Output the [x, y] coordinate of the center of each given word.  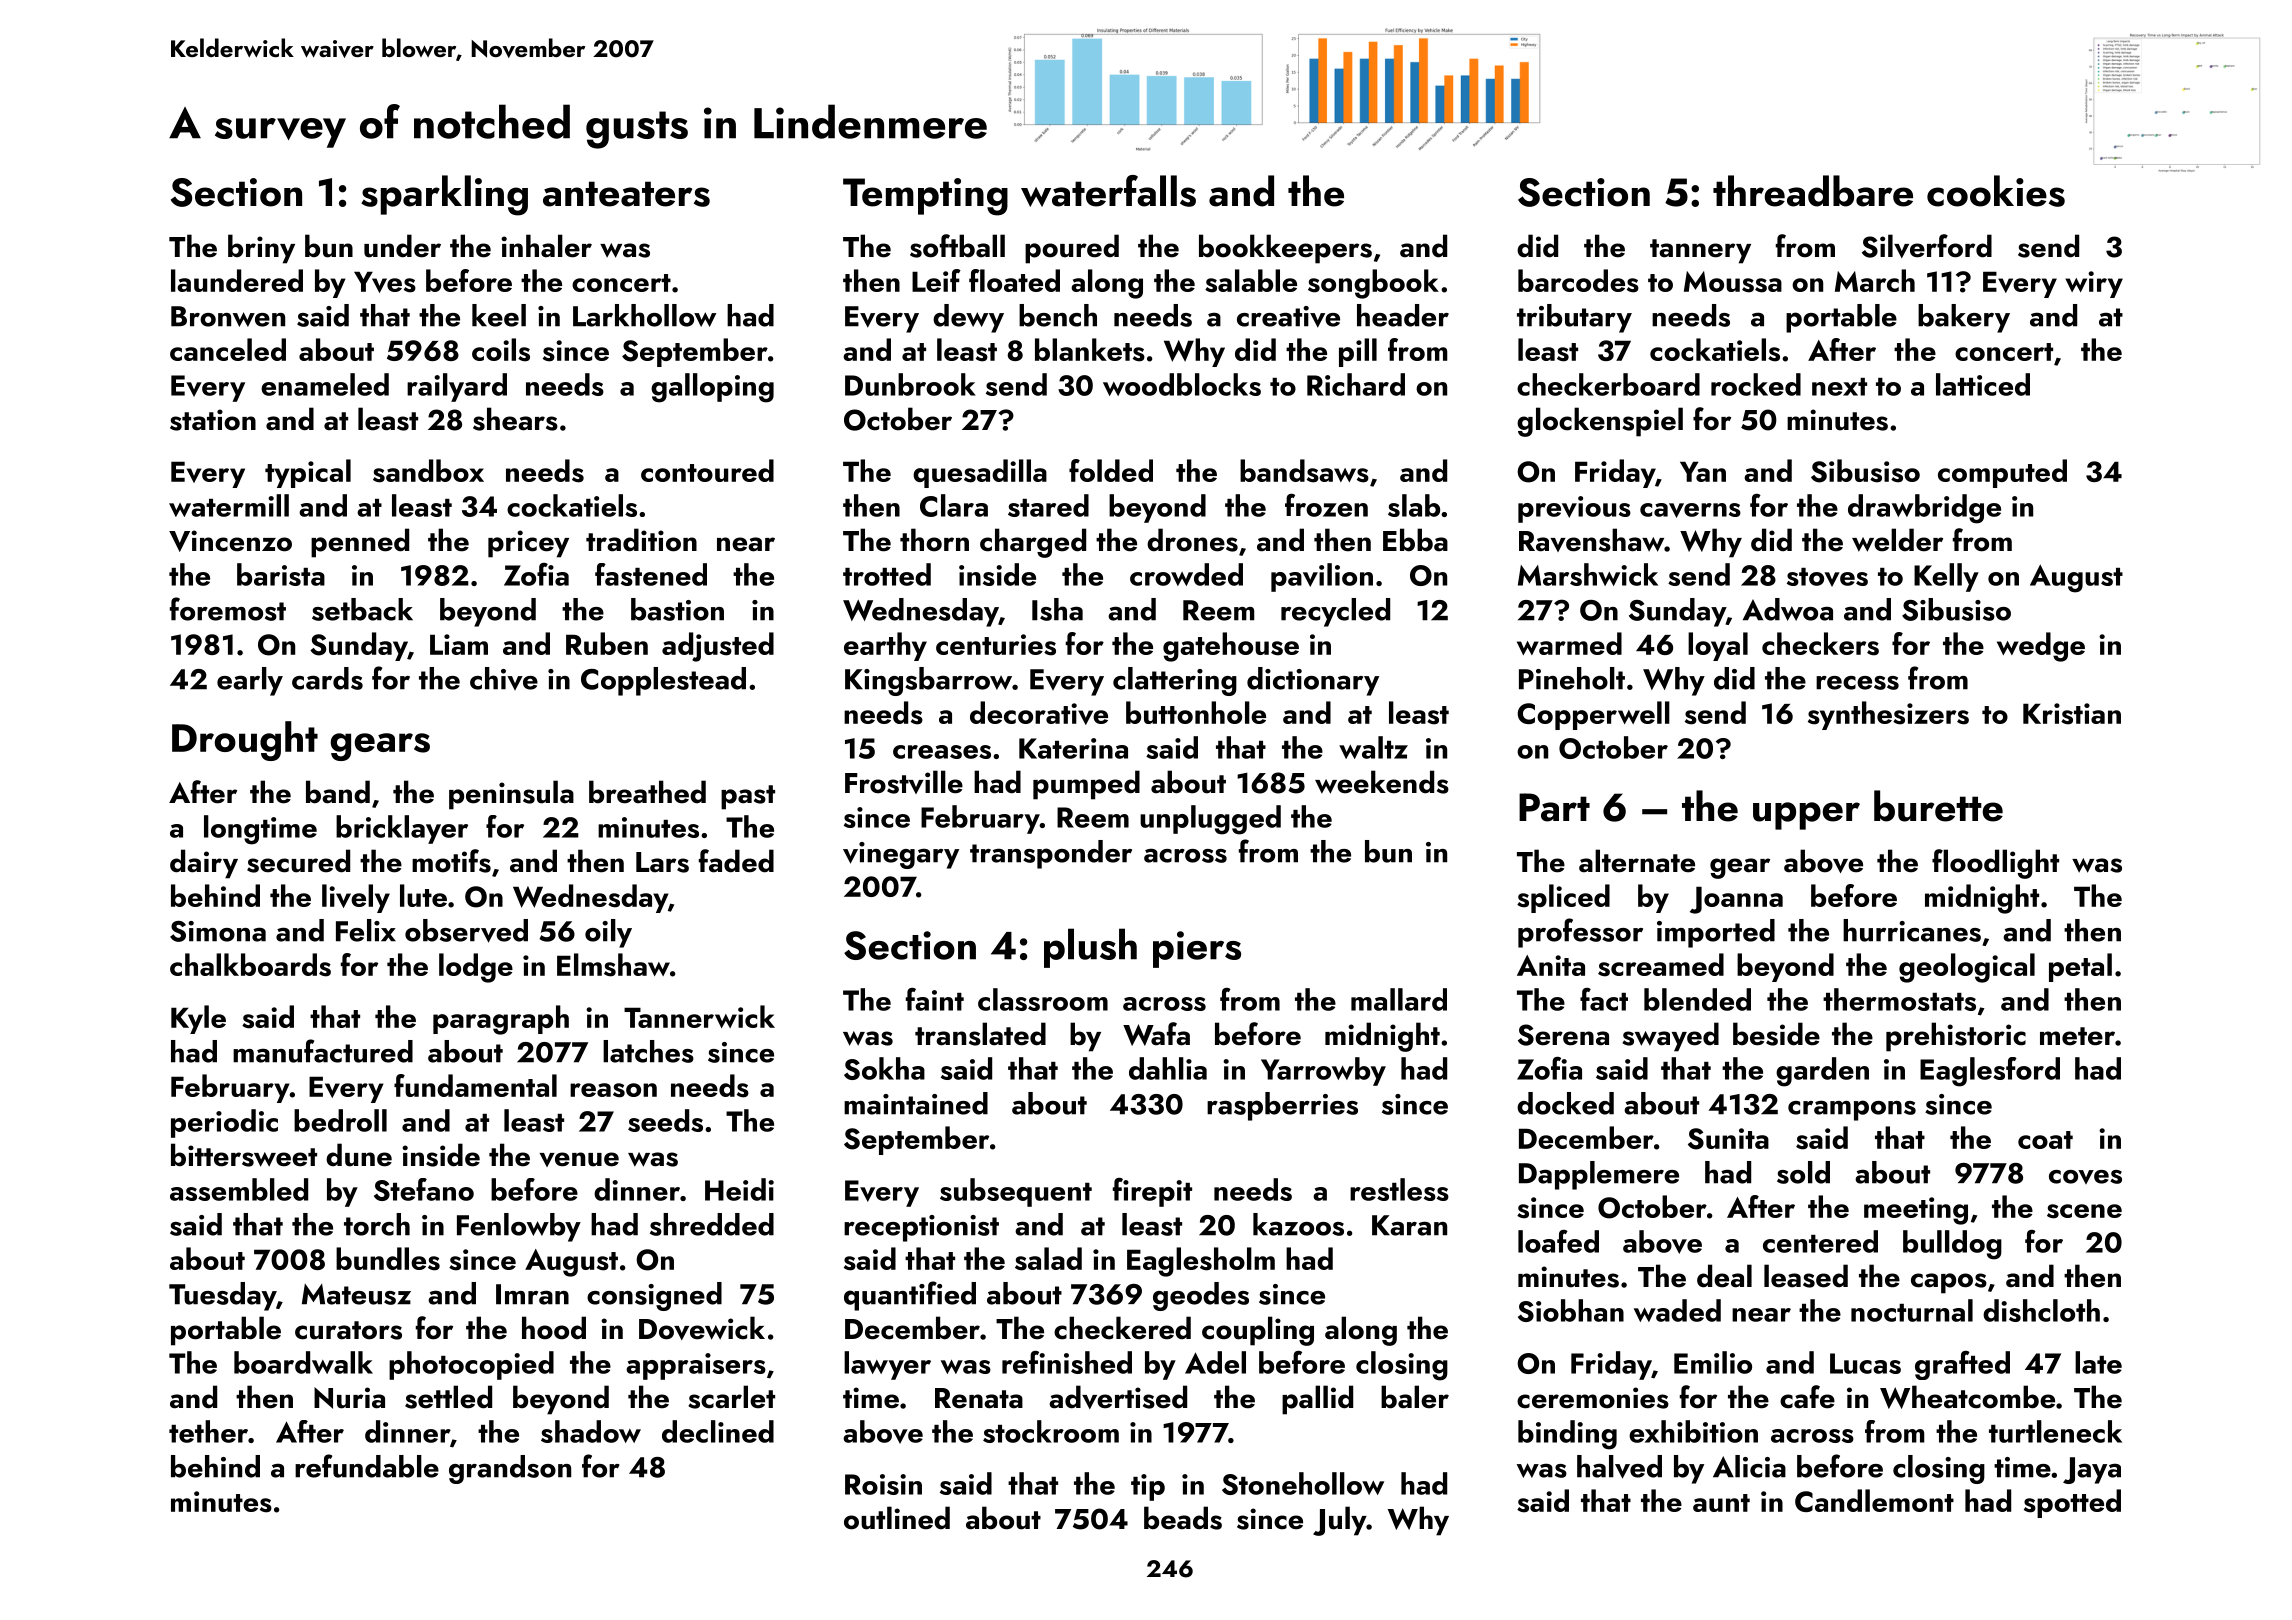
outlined [897, 1518]
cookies [1996, 191]
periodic [224, 1123]
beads [1183, 1518]
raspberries [1282, 1106]
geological [1967, 968]
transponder [1051, 854]
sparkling [444, 195]
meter [2077, 1036]
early [250, 681]
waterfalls [1108, 191]
